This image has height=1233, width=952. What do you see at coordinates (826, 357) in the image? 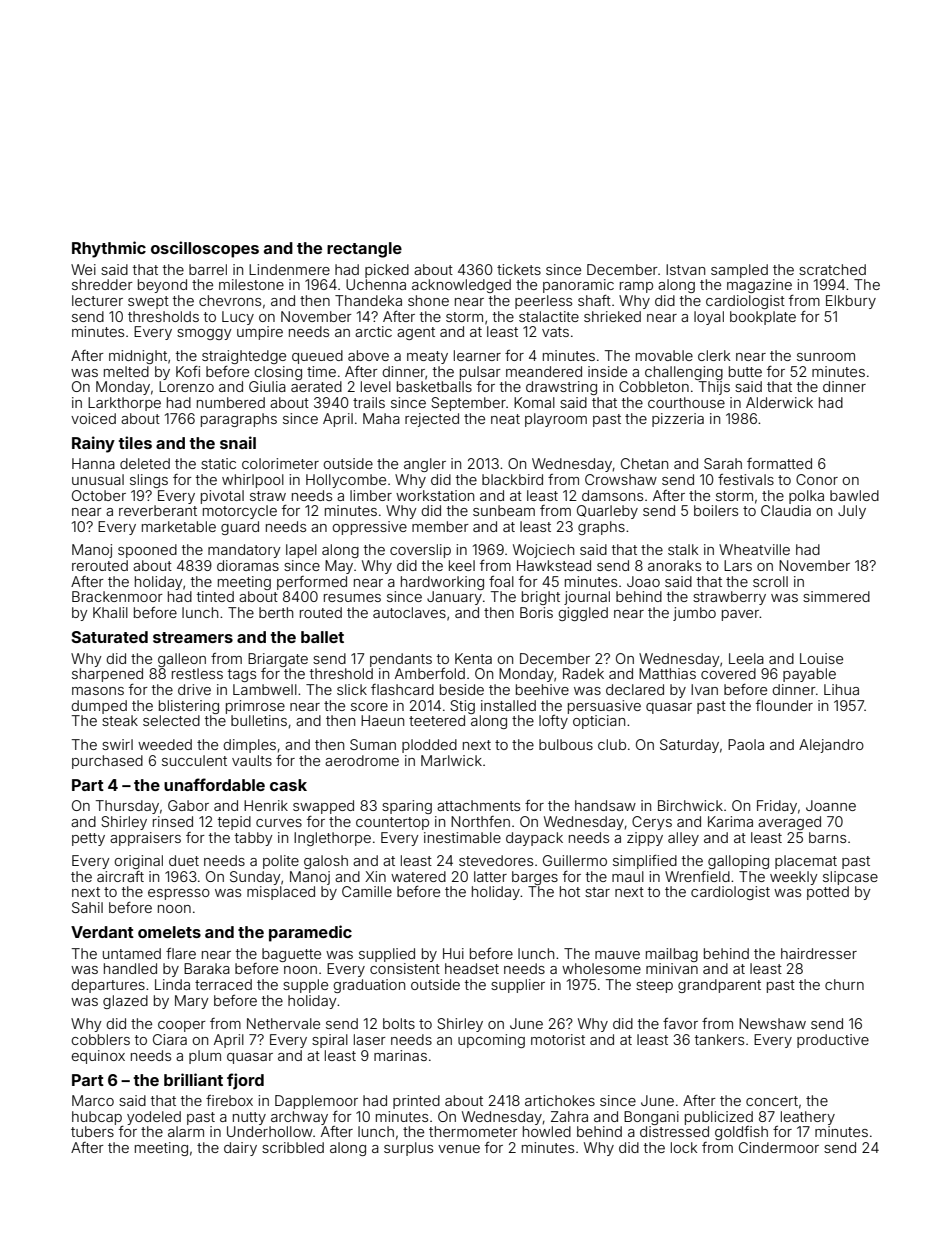
I see `sunroom` at bounding box center [826, 357].
